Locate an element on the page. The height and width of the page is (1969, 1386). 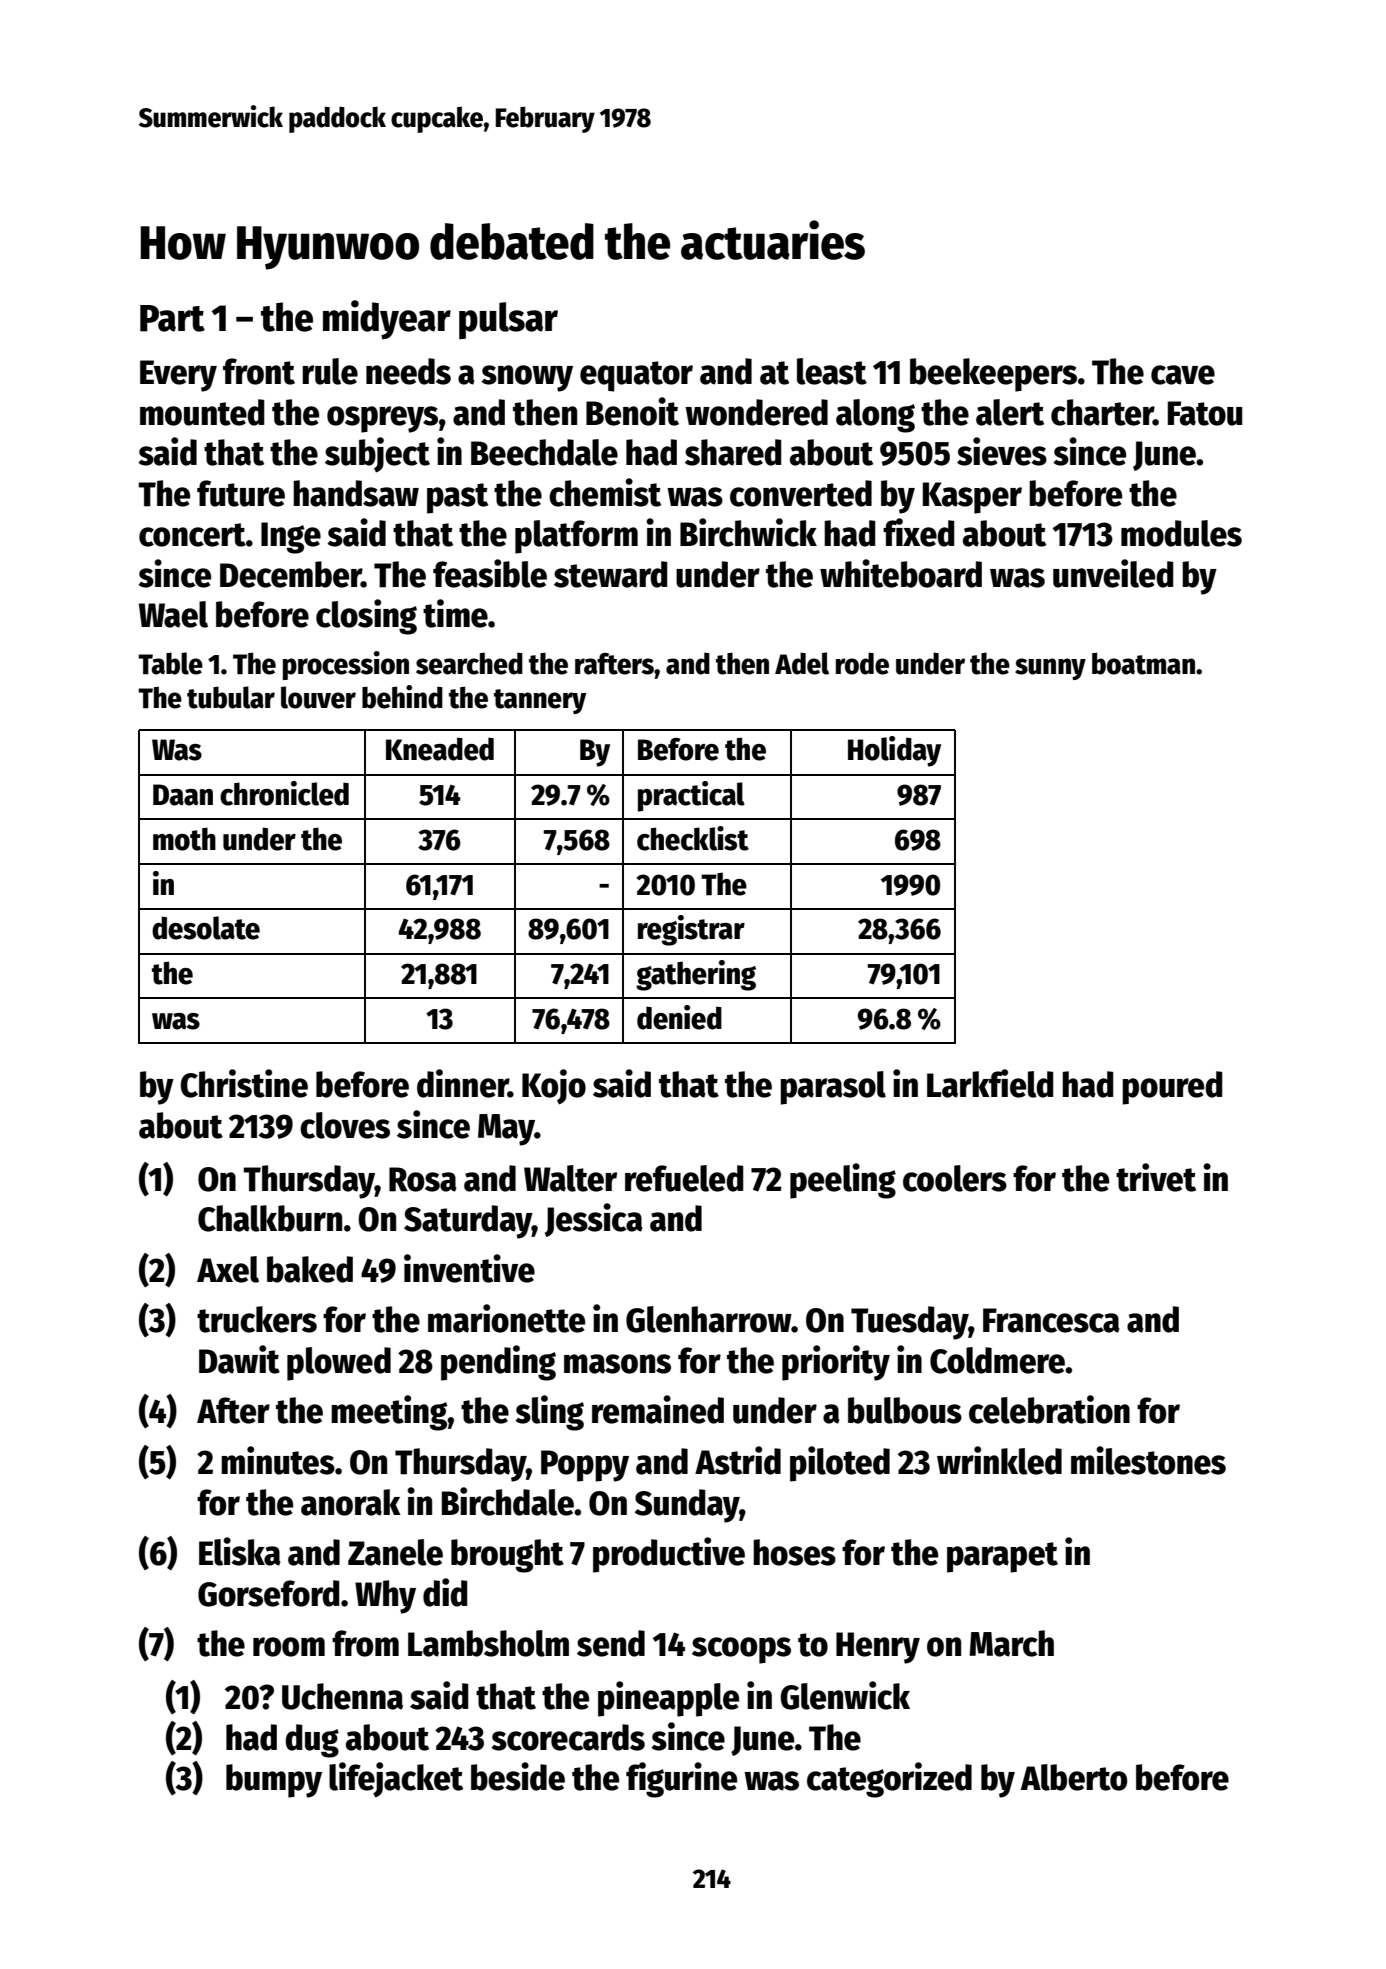
equator is located at coordinates (636, 376).
